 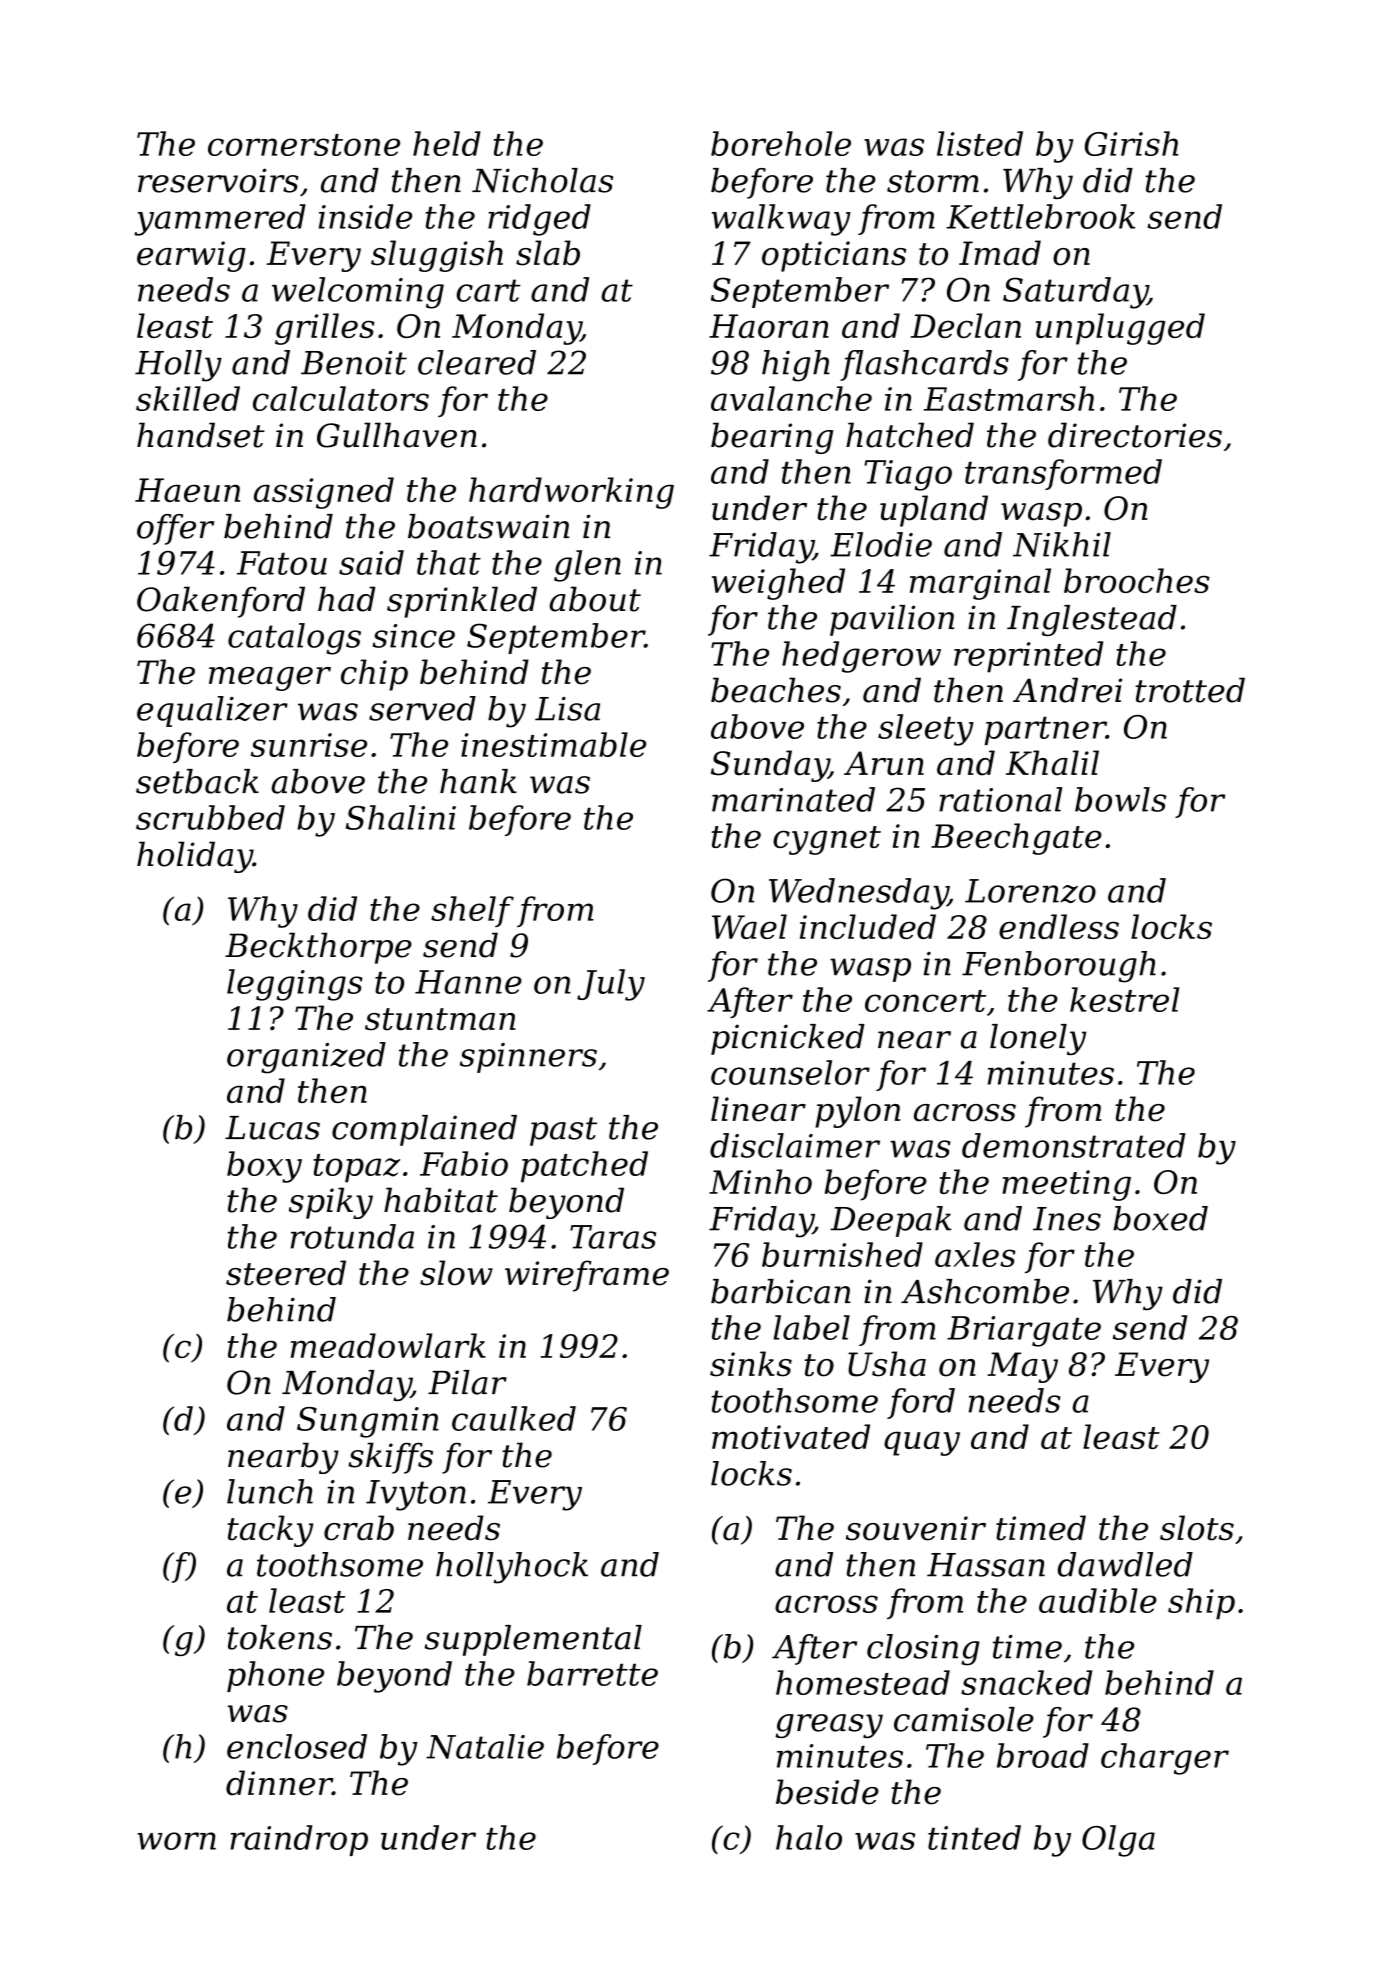 I want to click on tacky, so click(x=270, y=1531).
